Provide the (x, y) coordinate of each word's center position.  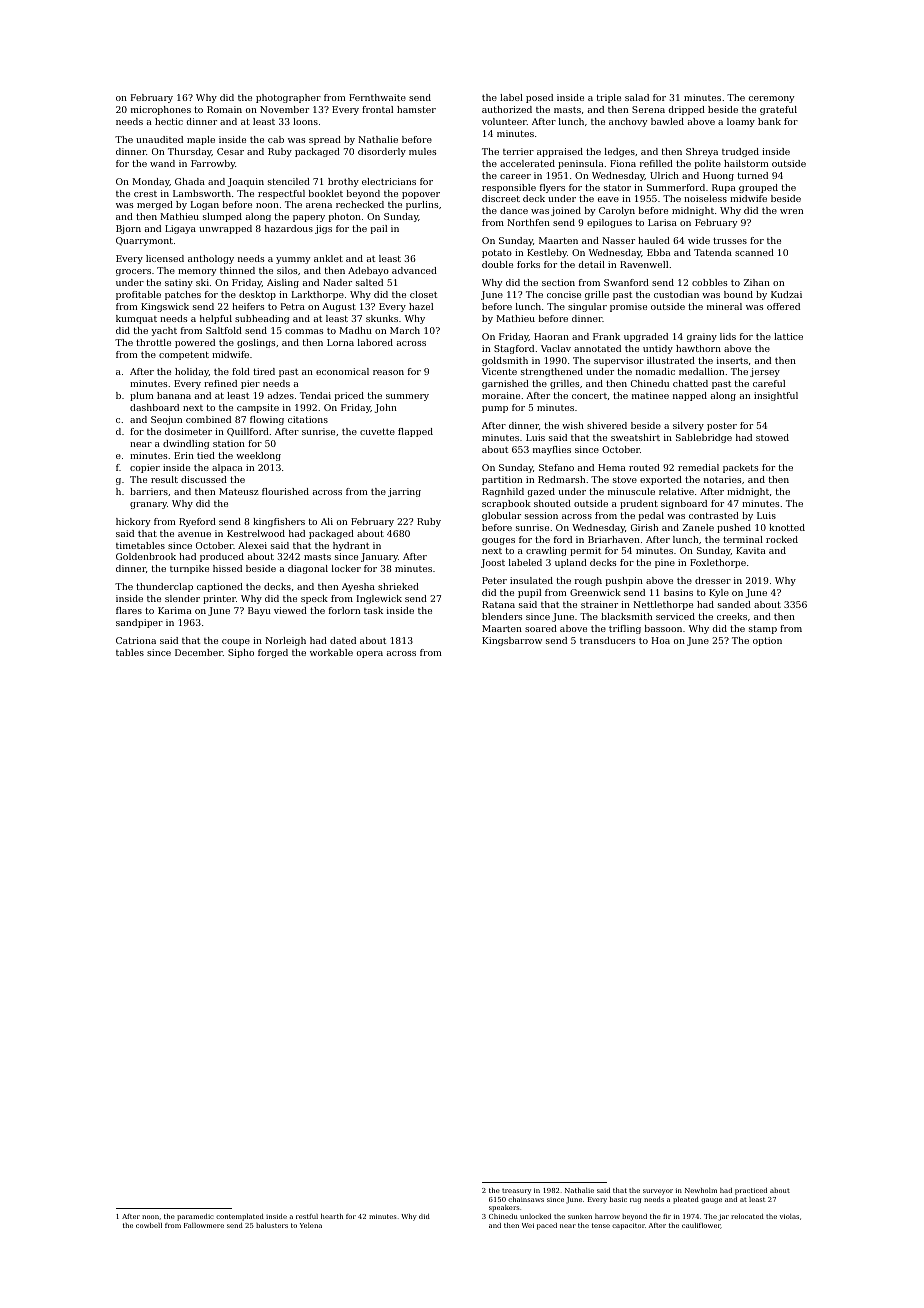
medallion (701, 371)
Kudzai (786, 294)
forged (273, 653)
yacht (164, 331)
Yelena (311, 1225)
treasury (516, 1191)
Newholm (701, 1190)
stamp (763, 629)
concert (589, 396)
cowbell (149, 1225)
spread (325, 140)
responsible (509, 188)
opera (370, 654)
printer (219, 599)
